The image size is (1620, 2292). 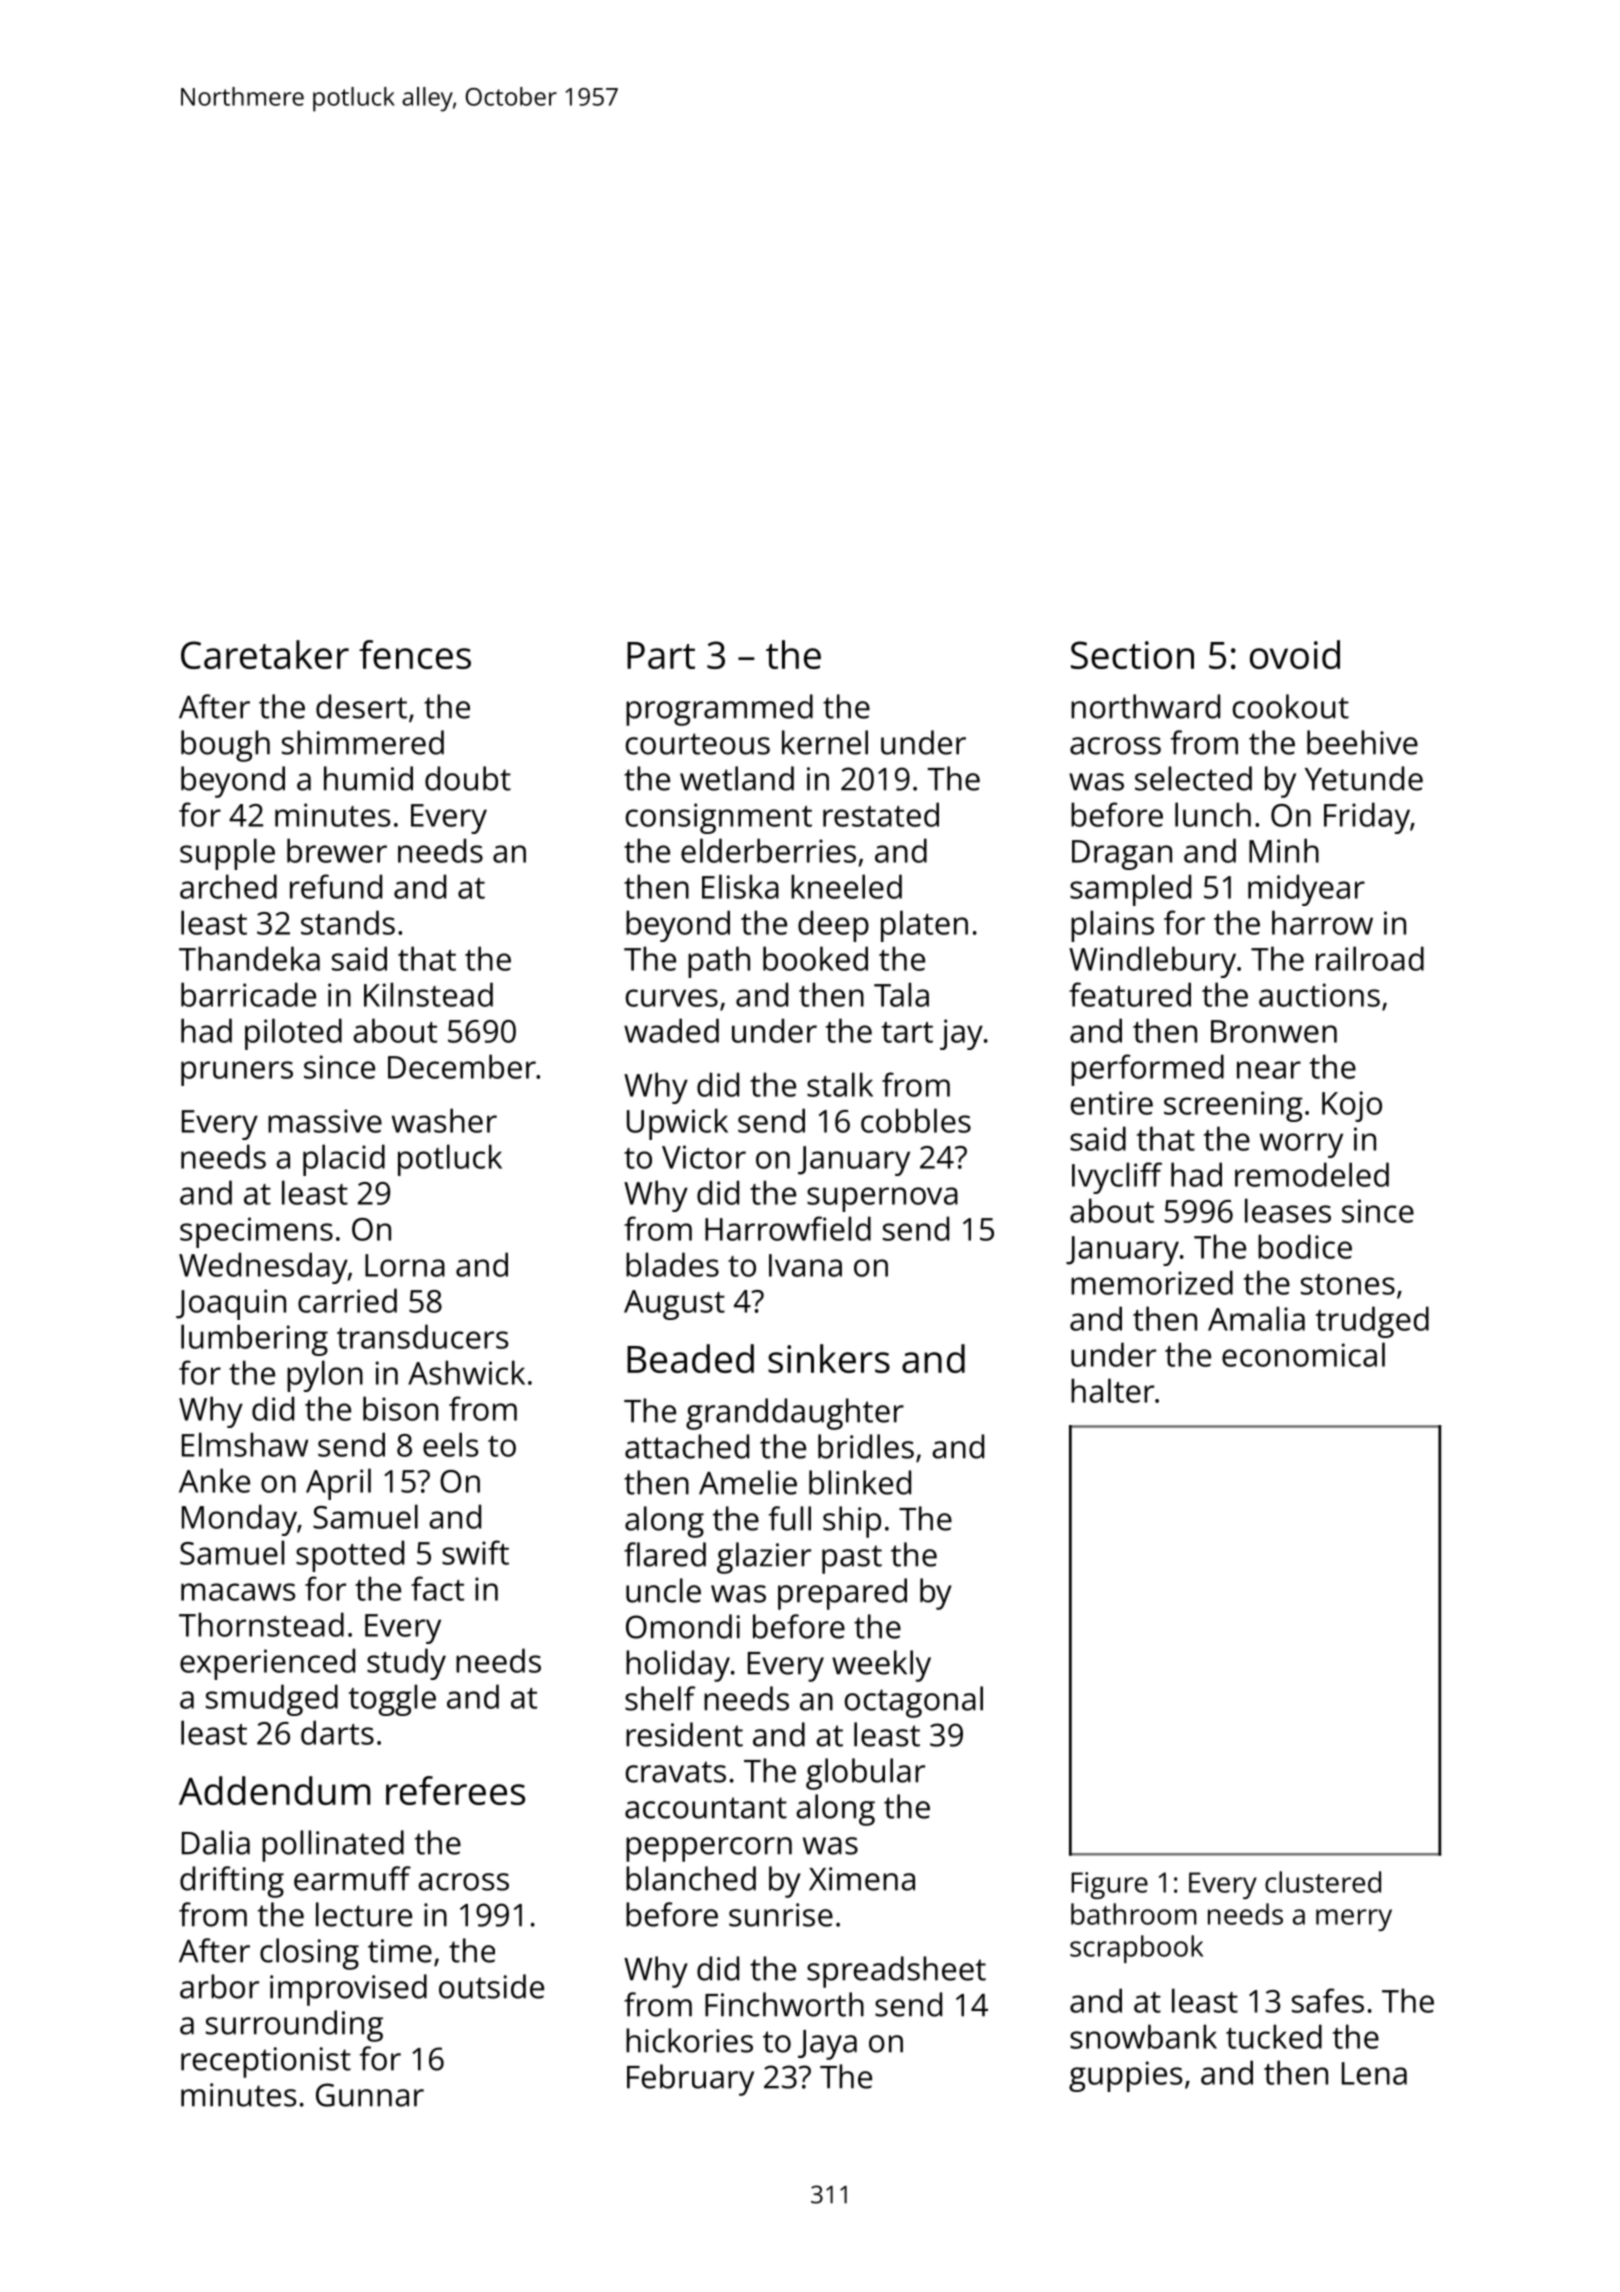 I want to click on February, so click(x=690, y=2080).
